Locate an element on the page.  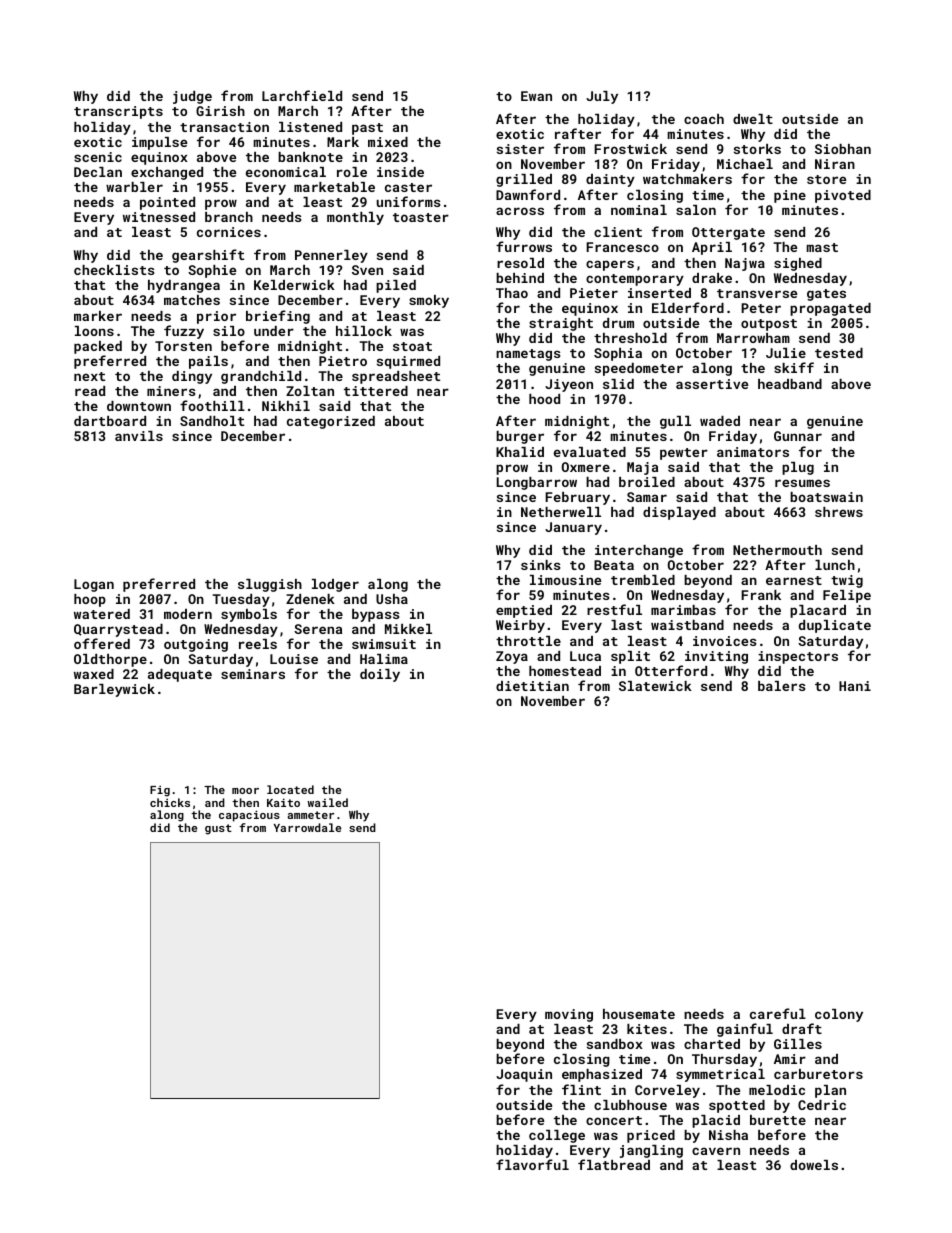
wailed is located at coordinates (327, 802).
